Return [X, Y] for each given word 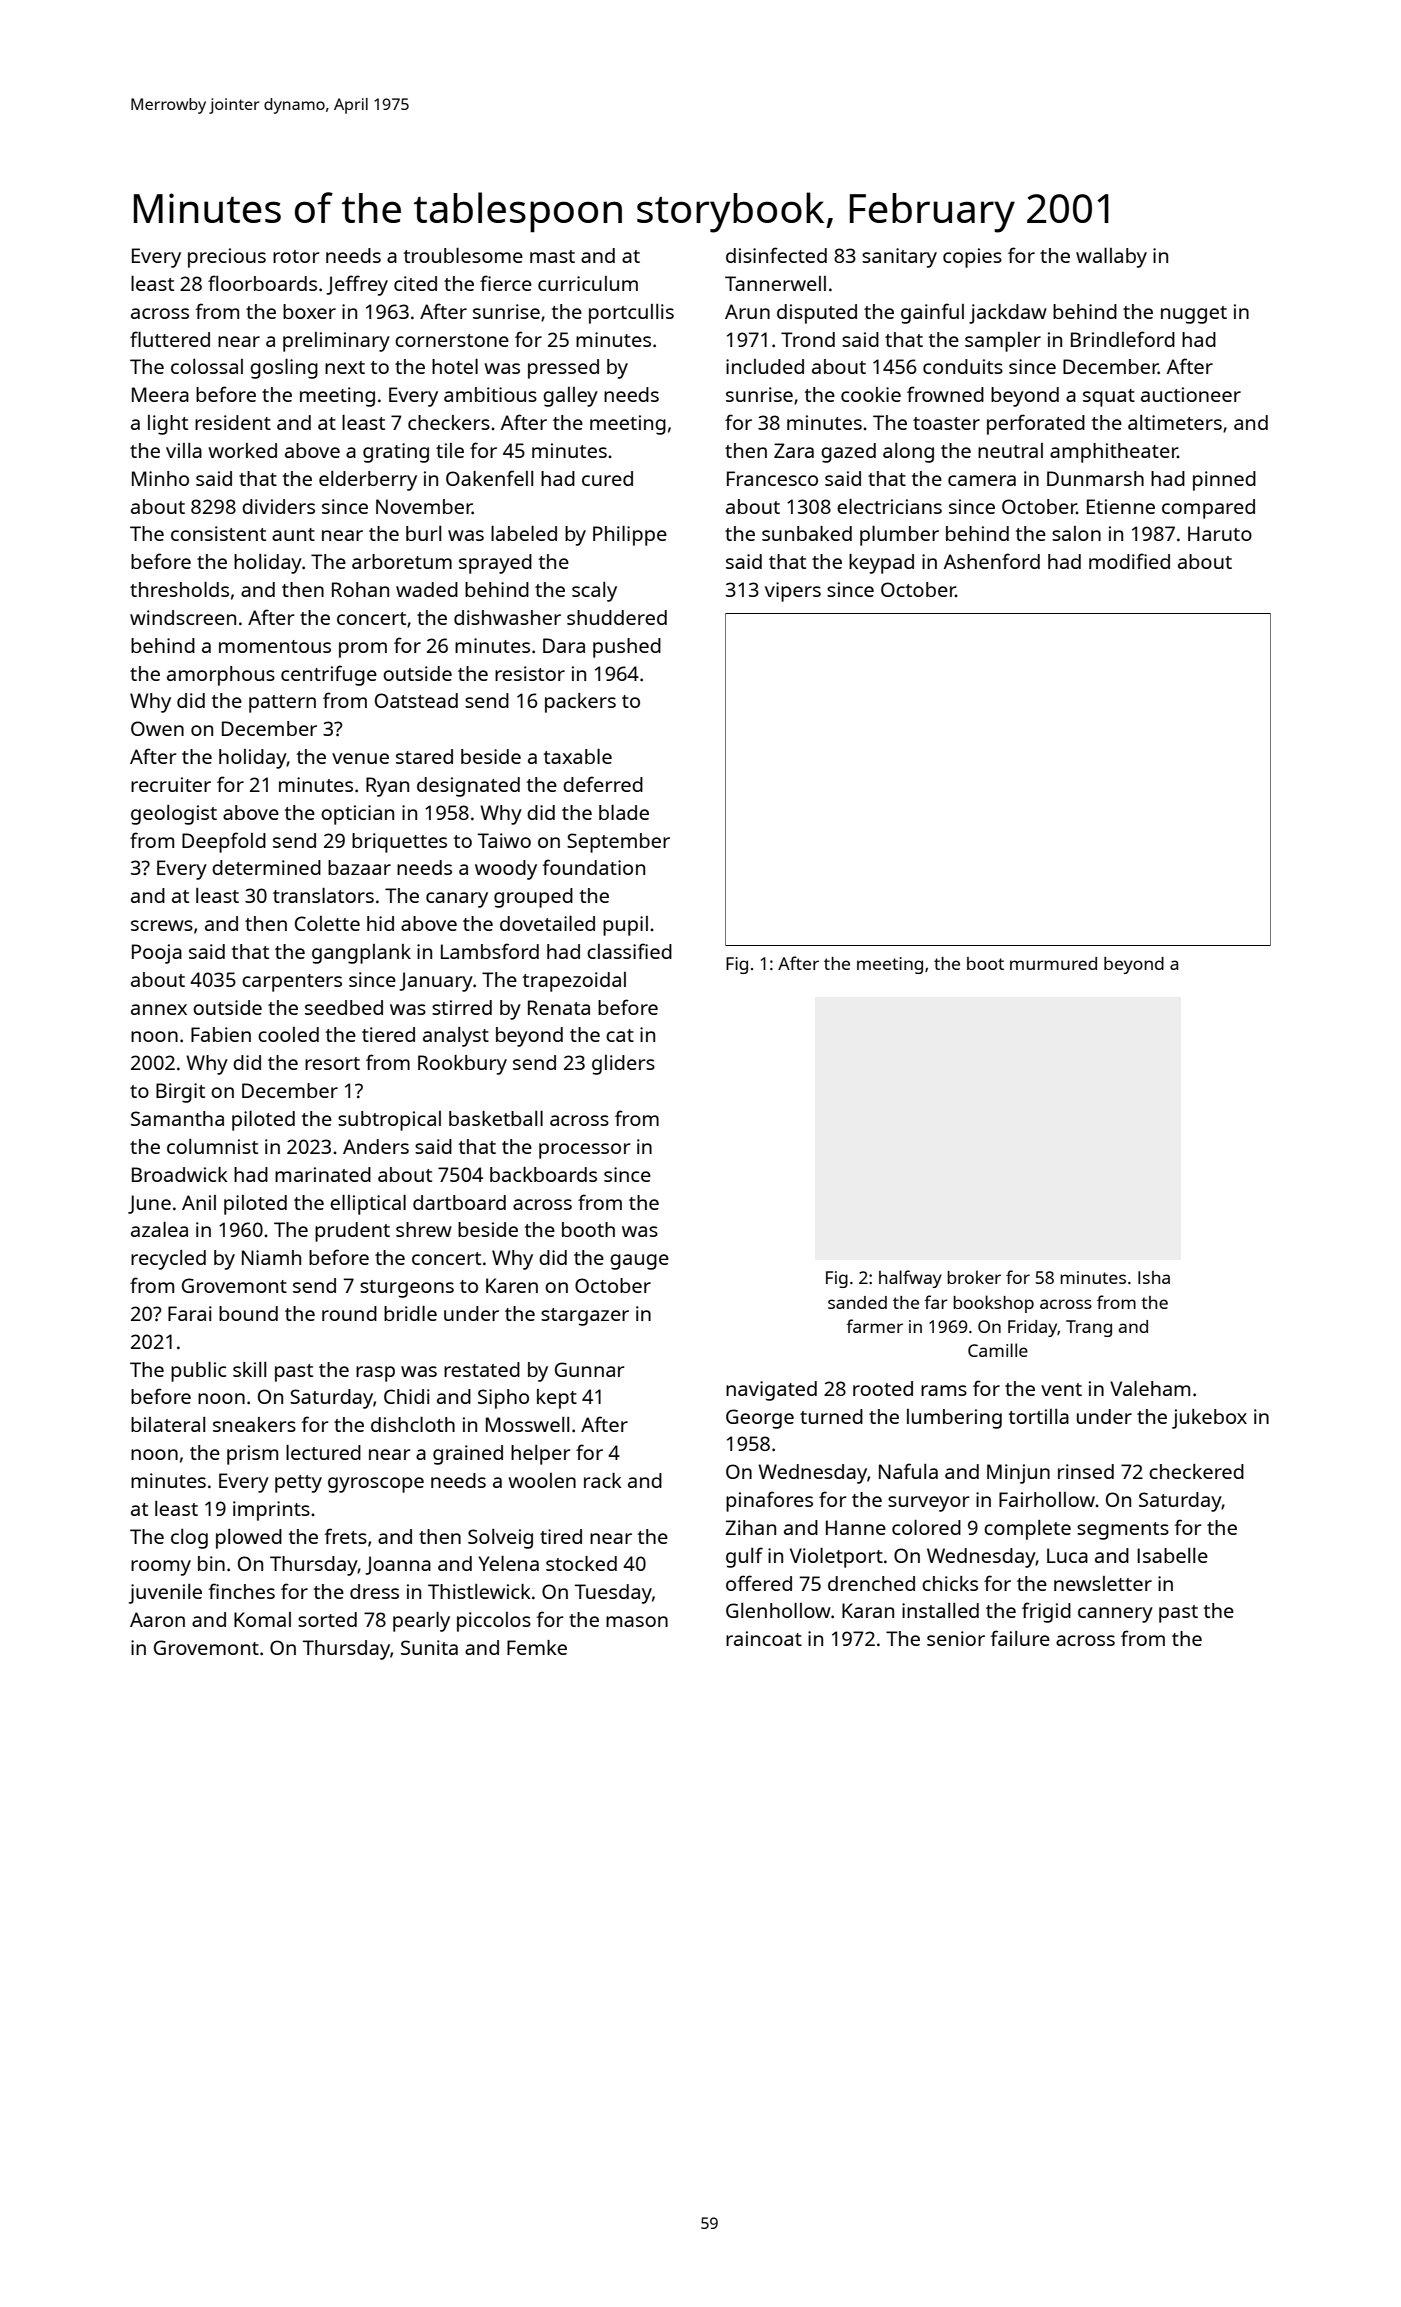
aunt [293, 534]
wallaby [1111, 258]
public [198, 1372]
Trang [1089, 1328]
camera [982, 480]
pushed [627, 648]
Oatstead [416, 700]
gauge [639, 1262]
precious [227, 258]
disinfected [776, 255]
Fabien [221, 1034]
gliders [623, 1065]
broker [974, 1277]
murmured [1053, 963]
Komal [262, 1619]
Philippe [630, 536]
